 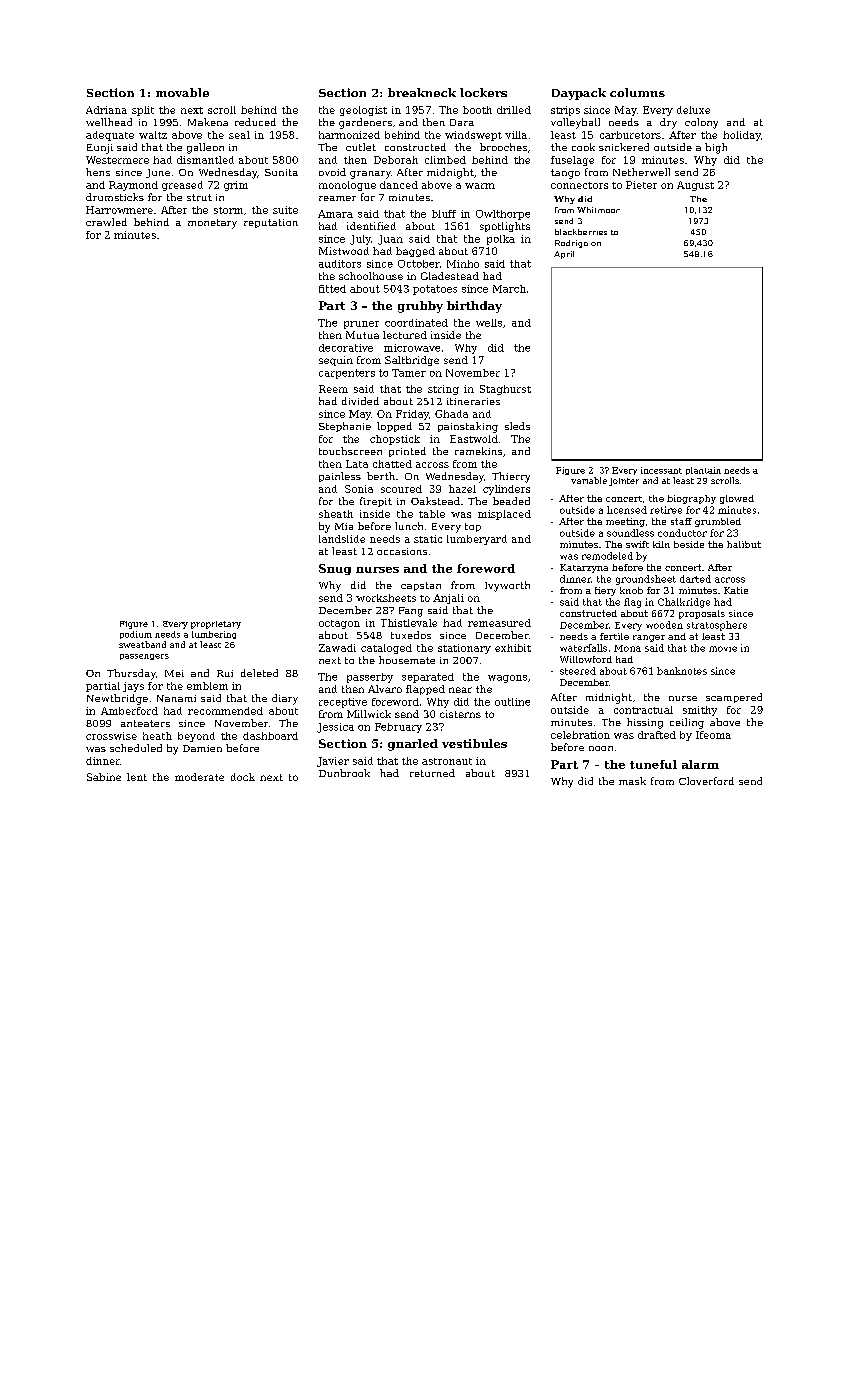 I want to click on April, so click(x=564, y=255).
